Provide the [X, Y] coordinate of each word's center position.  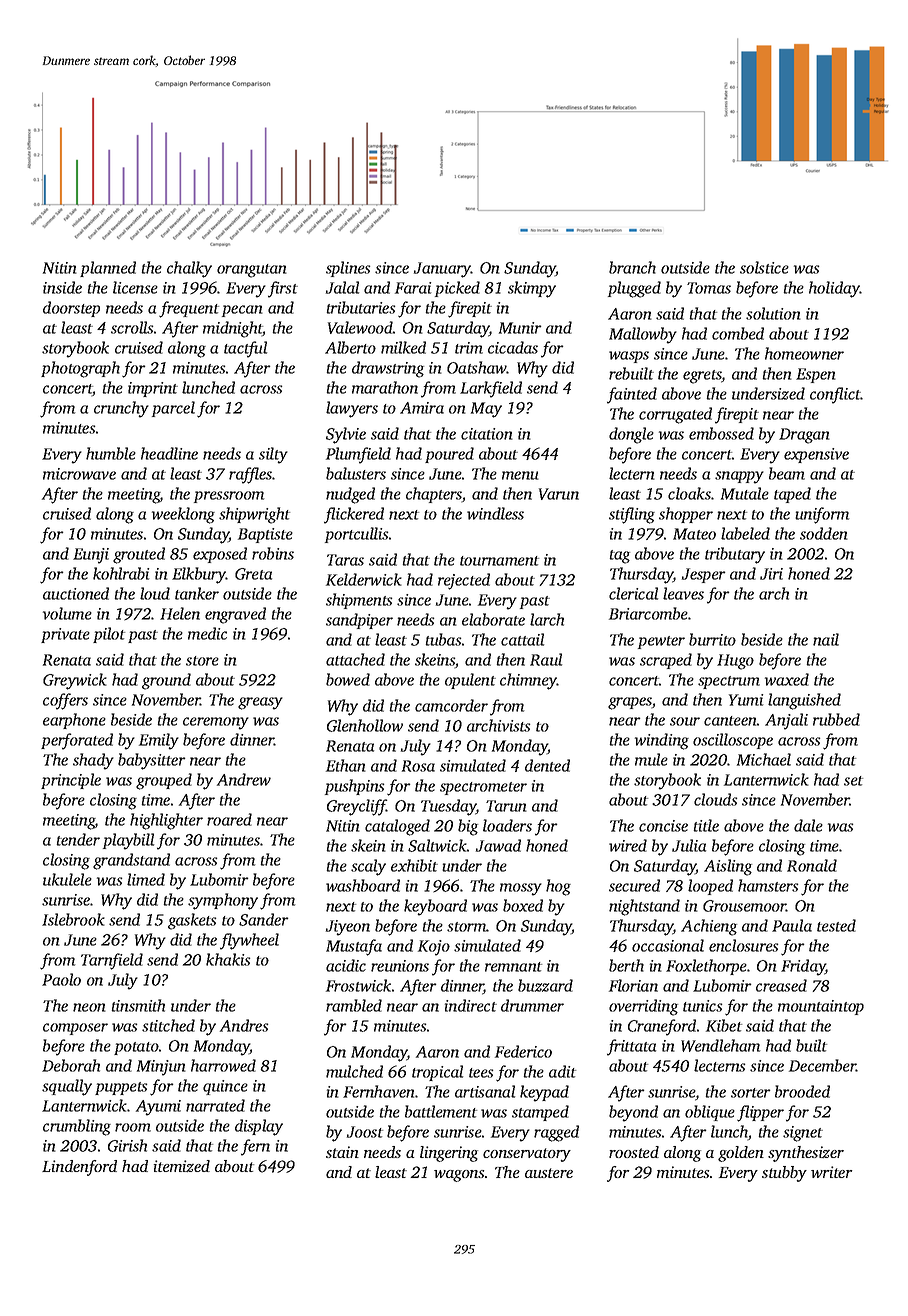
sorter [750, 1093]
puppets [121, 1088]
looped [710, 887]
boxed [523, 905]
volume [67, 613]
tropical [437, 1073]
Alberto [350, 347]
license [135, 287]
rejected [464, 581]
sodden [824, 533]
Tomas [709, 288]
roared [229, 819]
